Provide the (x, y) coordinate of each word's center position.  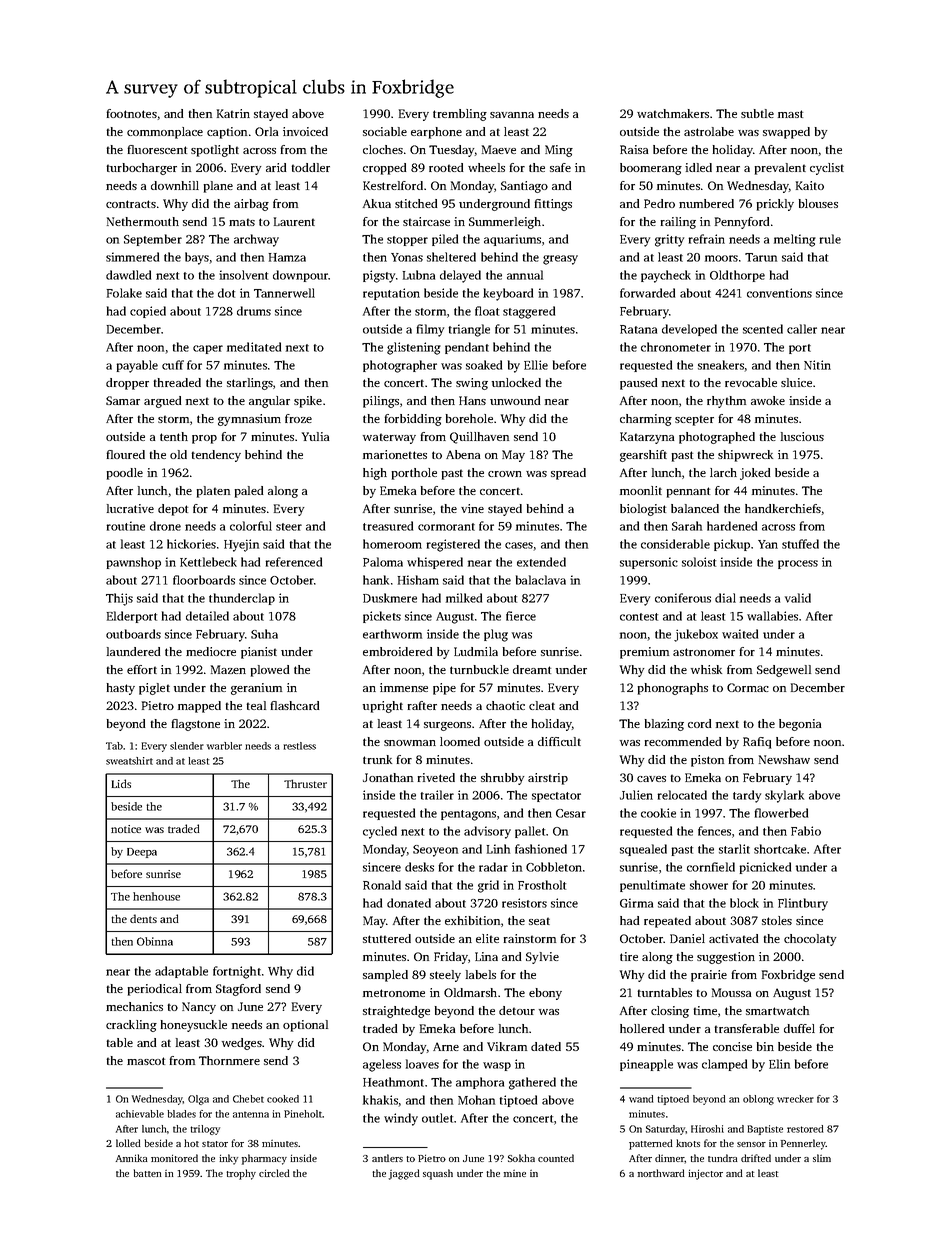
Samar (123, 400)
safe (560, 167)
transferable (747, 1028)
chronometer (676, 347)
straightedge (396, 1012)
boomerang (651, 169)
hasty (121, 689)
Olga (198, 1100)
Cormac (748, 687)
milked (464, 598)
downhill (175, 185)
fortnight (237, 972)
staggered (529, 312)
